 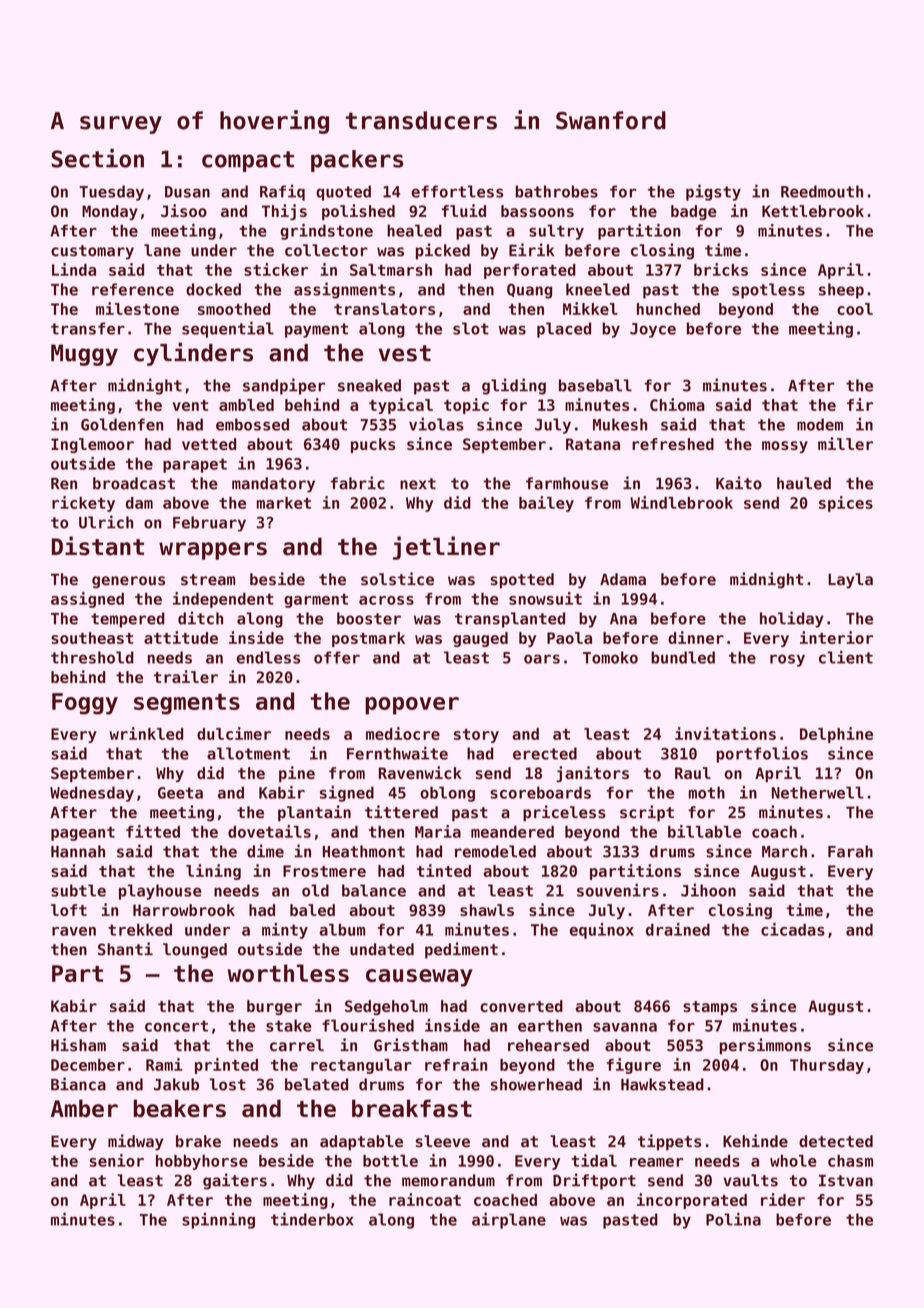 What do you see at coordinates (594, 1181) in the page?
I see `Driftport` at bounding box center [594, 1181].
